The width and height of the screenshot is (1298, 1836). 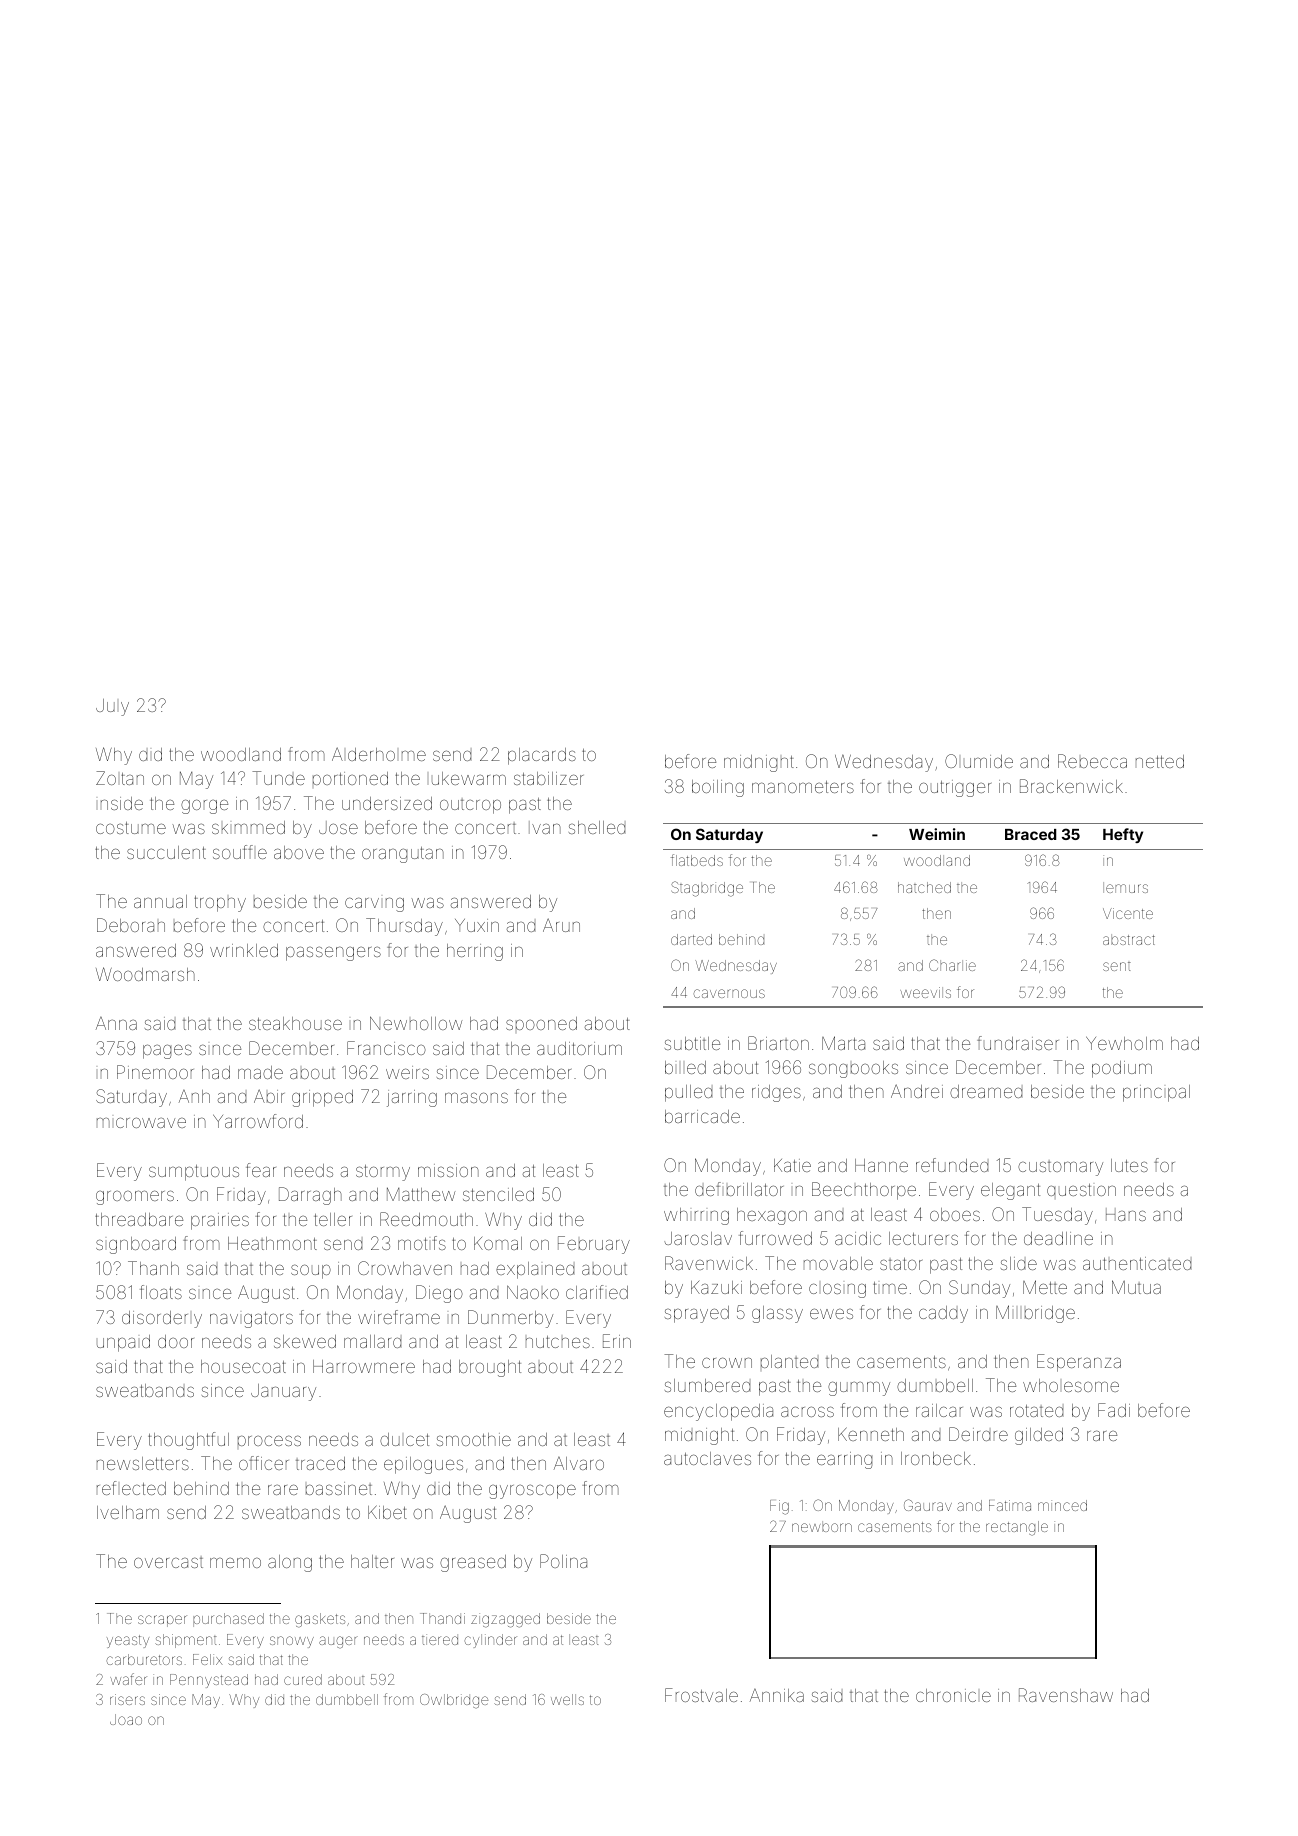 I want to click on newborn, so click(x=822, y=1526).
